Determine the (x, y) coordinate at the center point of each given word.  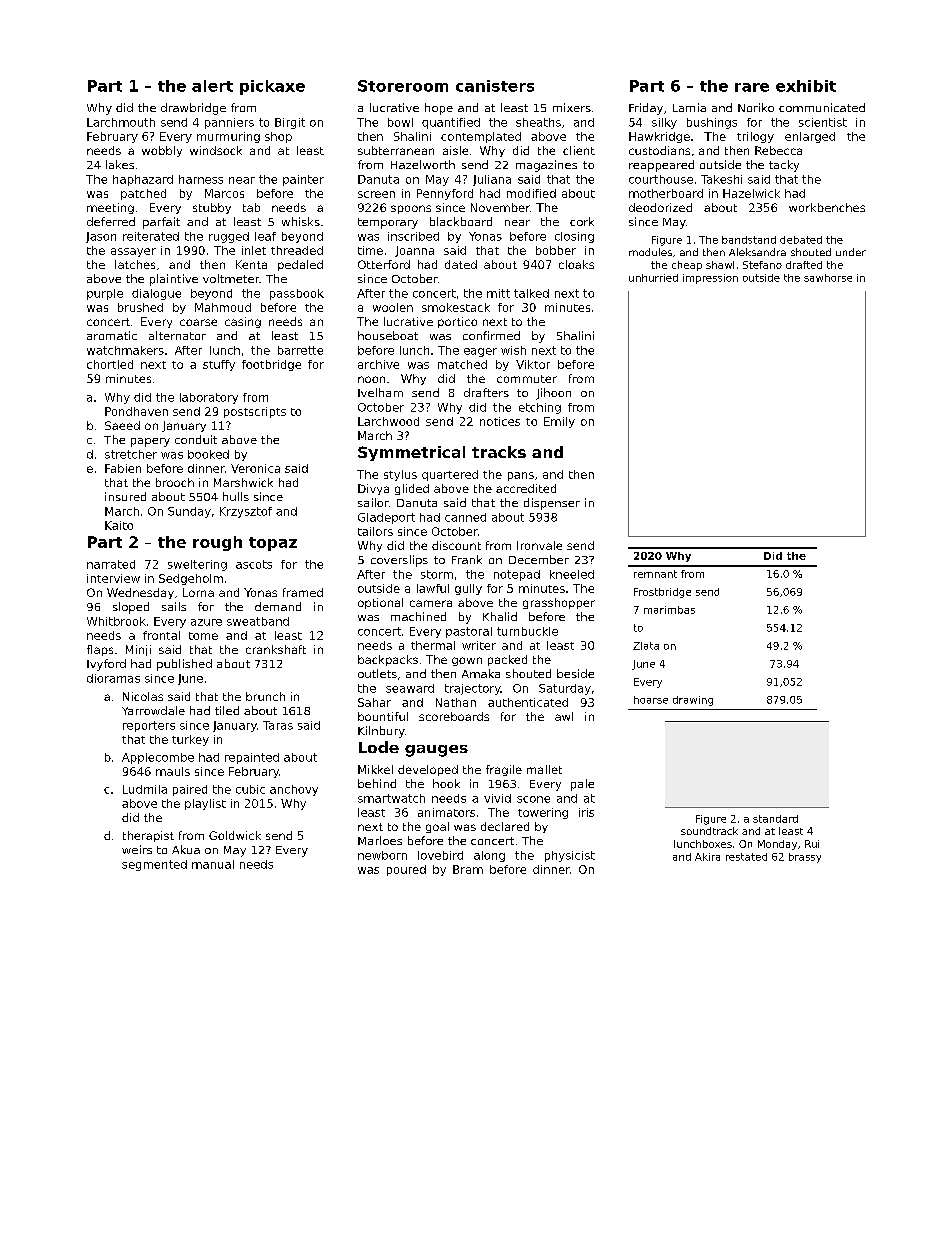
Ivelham (380, 392)
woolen (393, 307)
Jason (101, 237)
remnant (655, 574)
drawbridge (193, 109)
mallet (544, 769)
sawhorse (828, 278)
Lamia (689, 107)
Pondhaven (136, 411)
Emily (559, 422)
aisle (455, 150)
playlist (205, 804)
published (184, 665)
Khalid (500, 616)
